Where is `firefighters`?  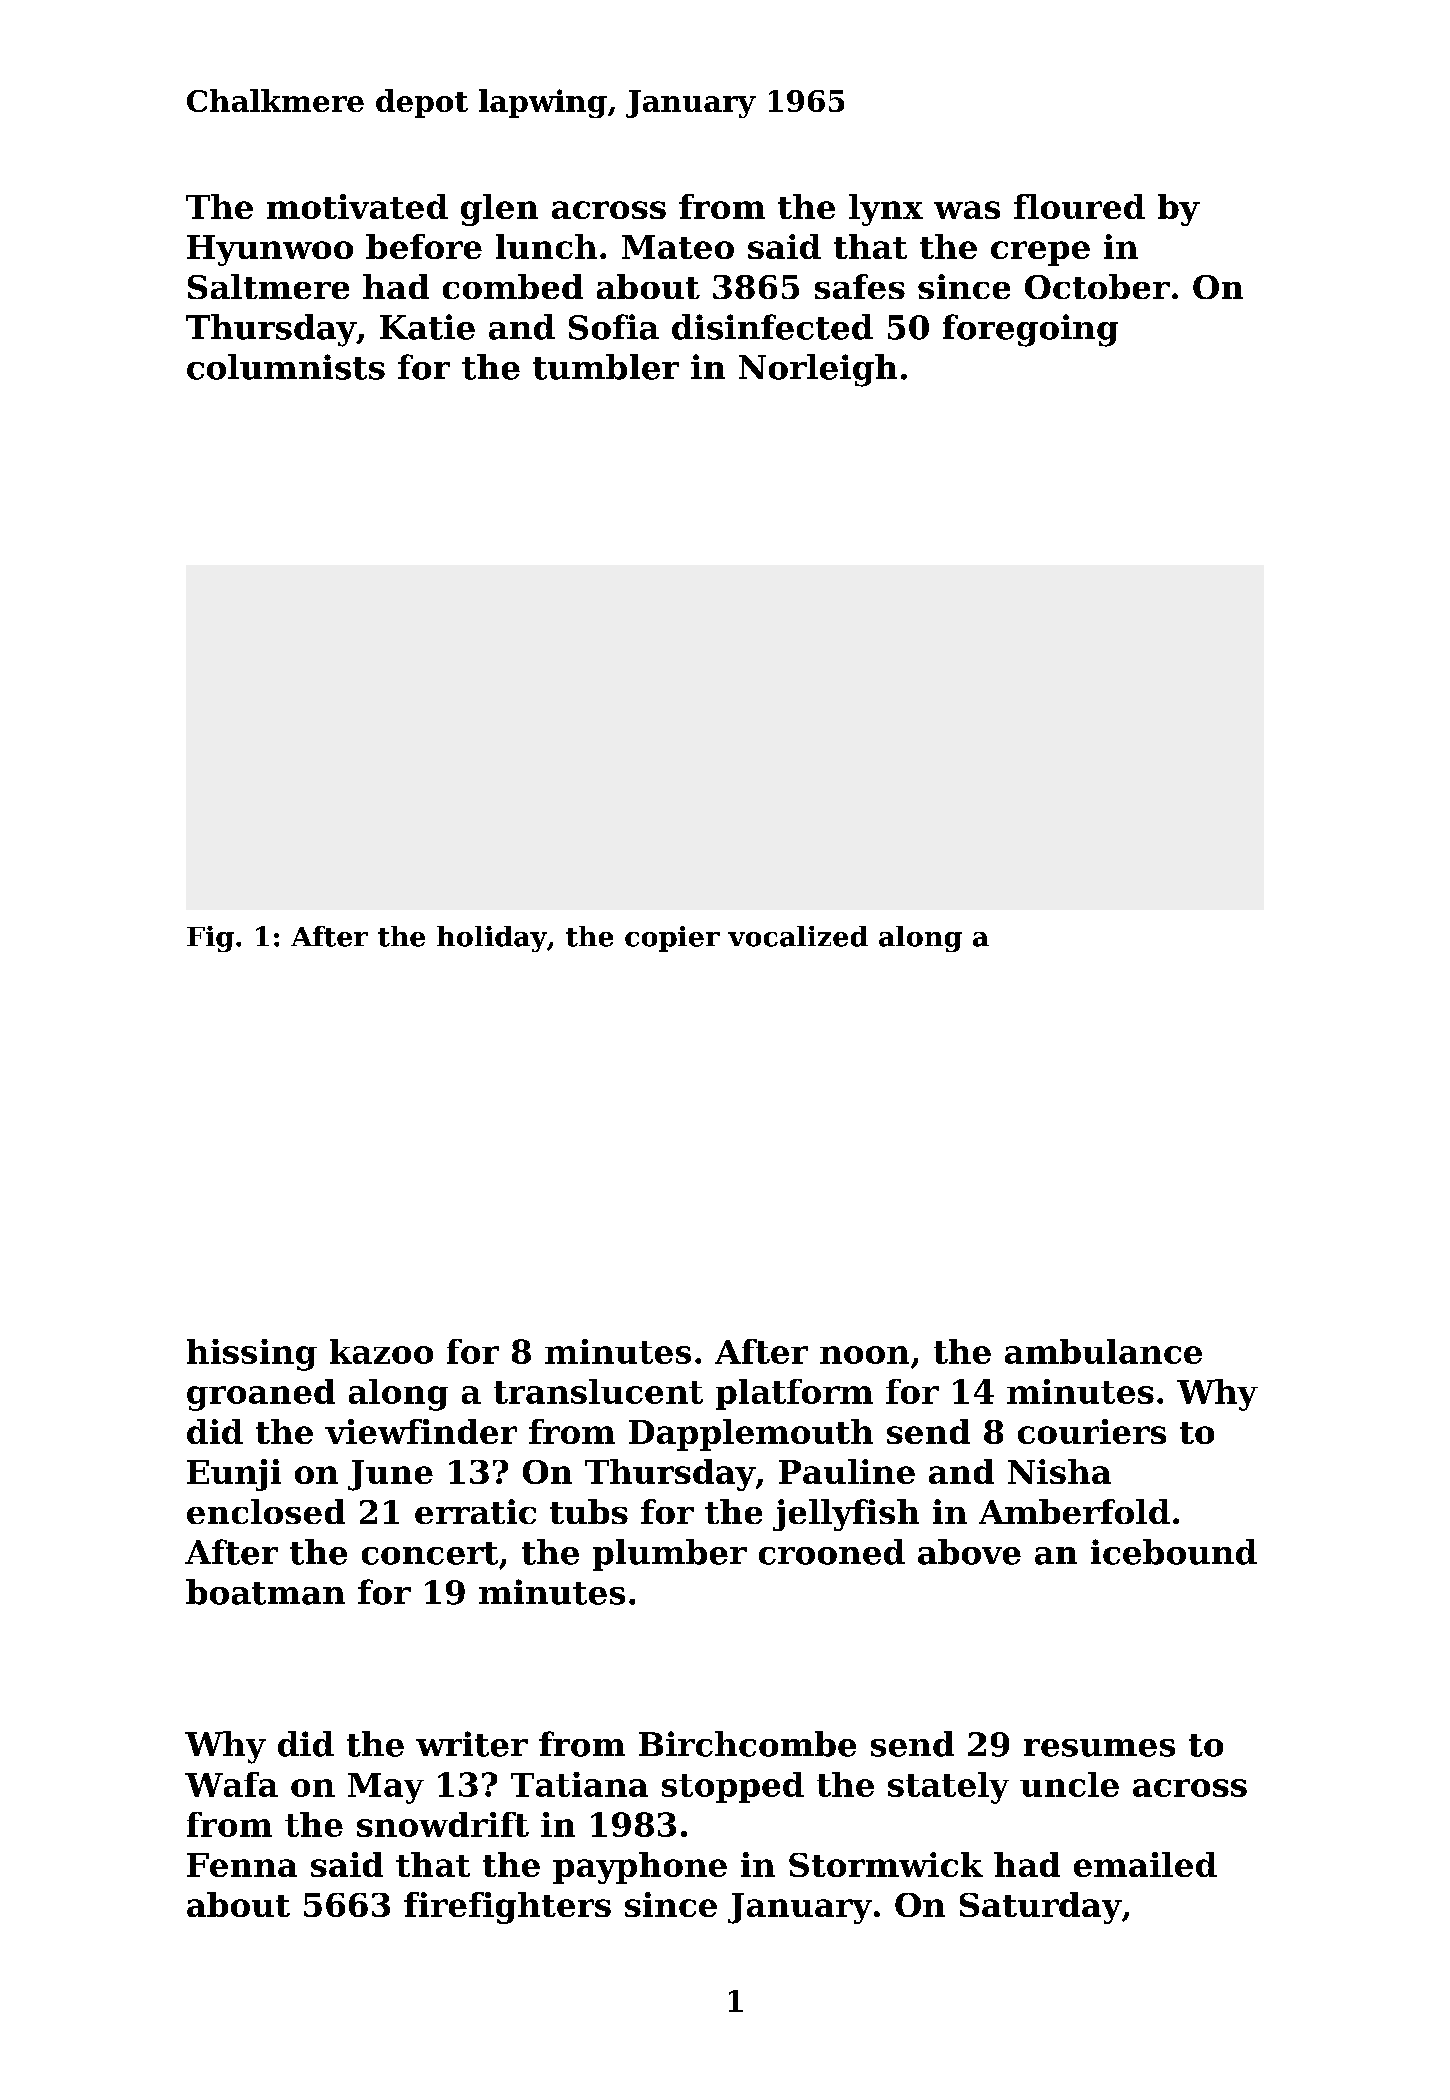
firefighters is located at coordinates (507, 1908).
